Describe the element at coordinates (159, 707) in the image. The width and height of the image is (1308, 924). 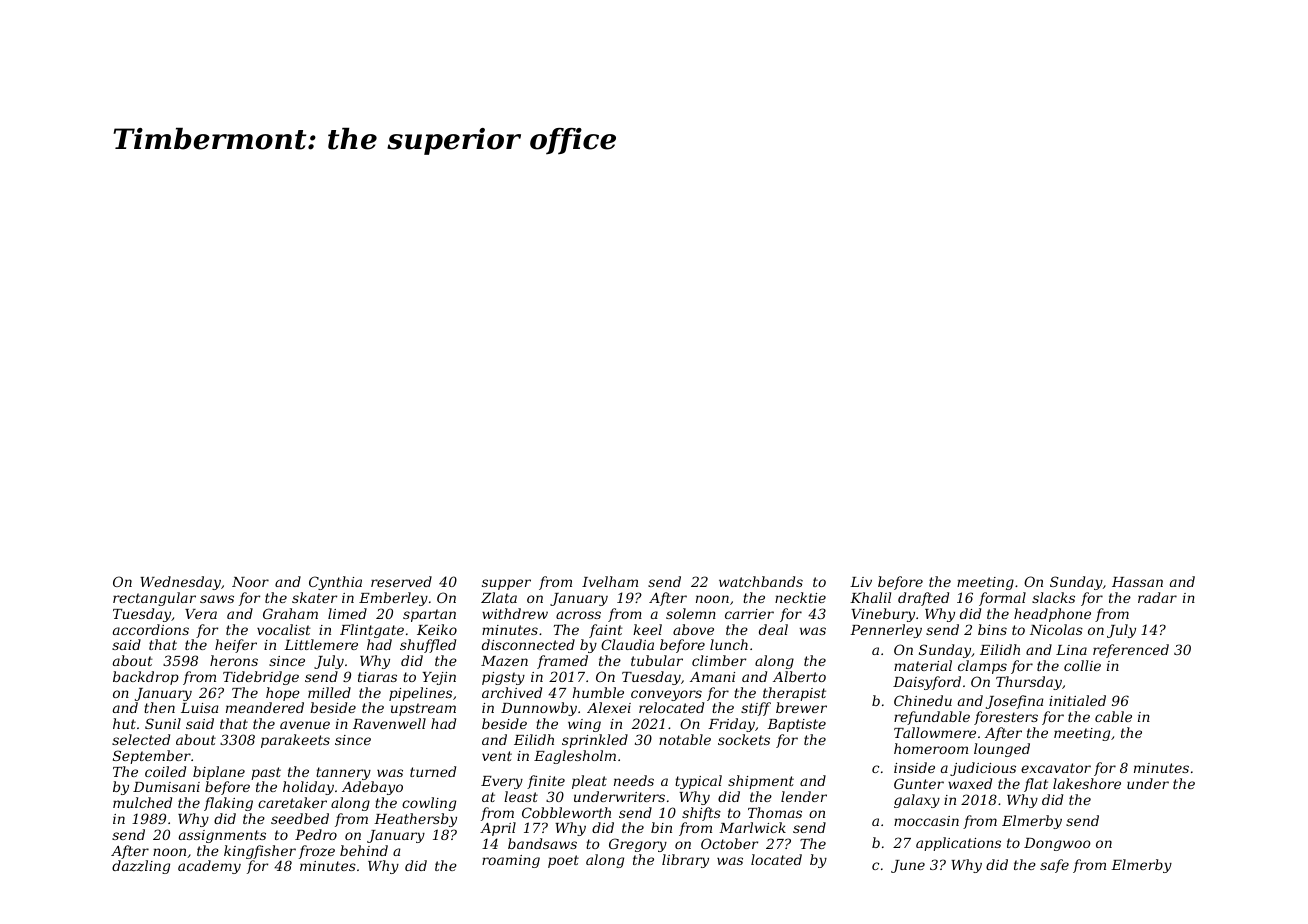
I see `then` at that location.
